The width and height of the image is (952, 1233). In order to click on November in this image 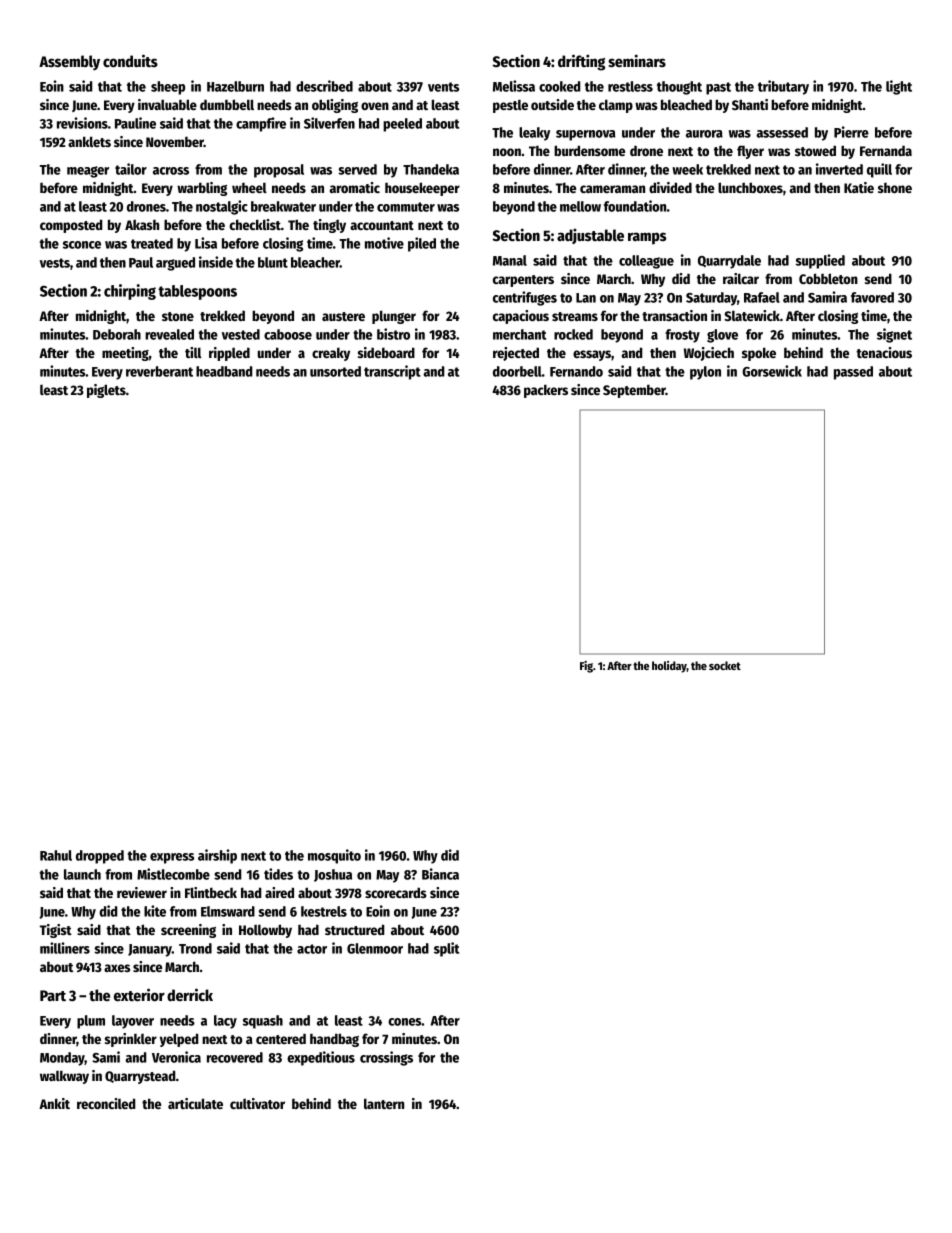, I will do `click(175, 141)`.
